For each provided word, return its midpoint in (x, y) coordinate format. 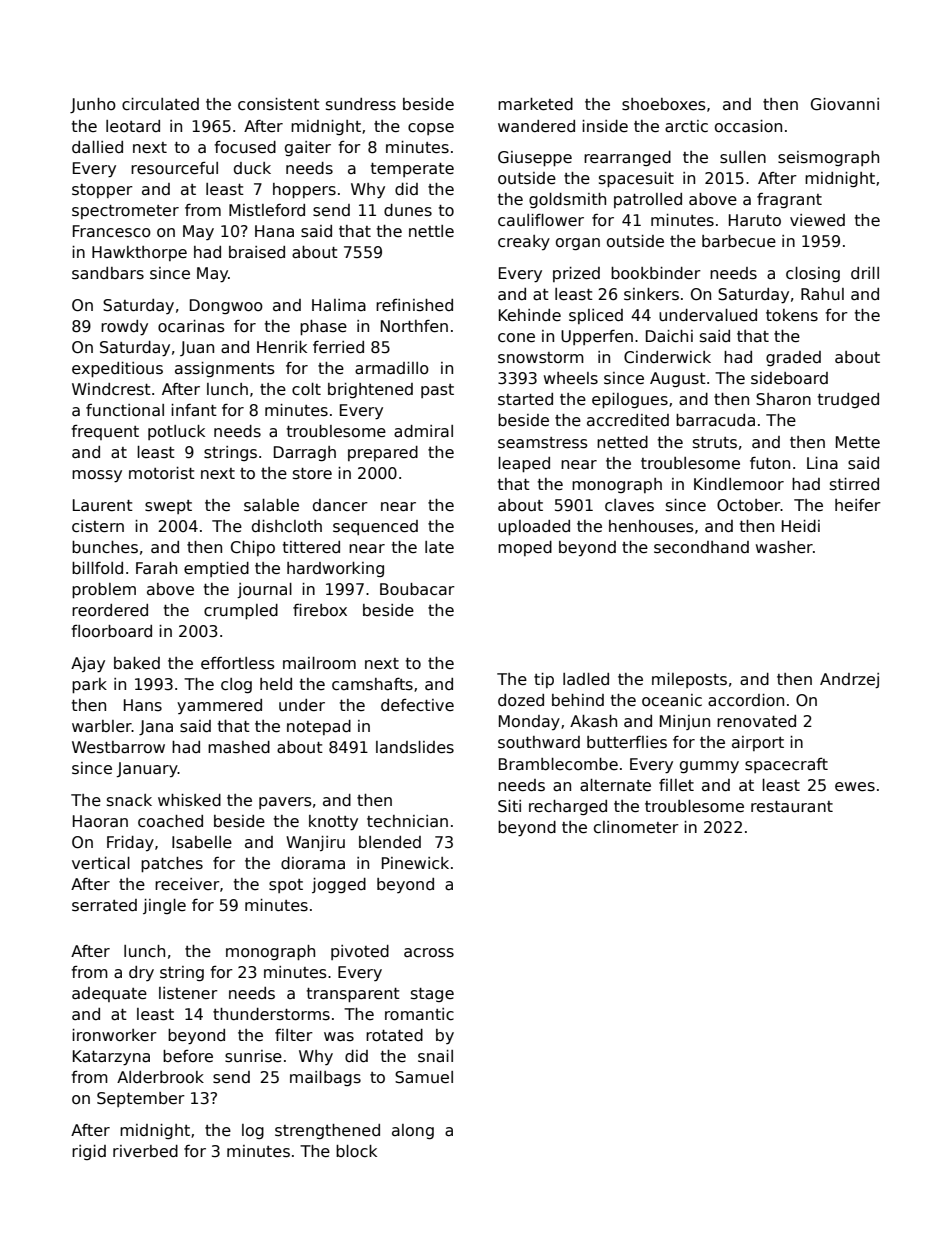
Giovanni (845, 104)
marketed (535, 104)
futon (770, 463)
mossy (97, 476)
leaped (524, 464)
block (356, 1151)
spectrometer (125, 212)
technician (407, 821)
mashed (239, 747)
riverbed (145, 1151)
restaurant (792, 807)
